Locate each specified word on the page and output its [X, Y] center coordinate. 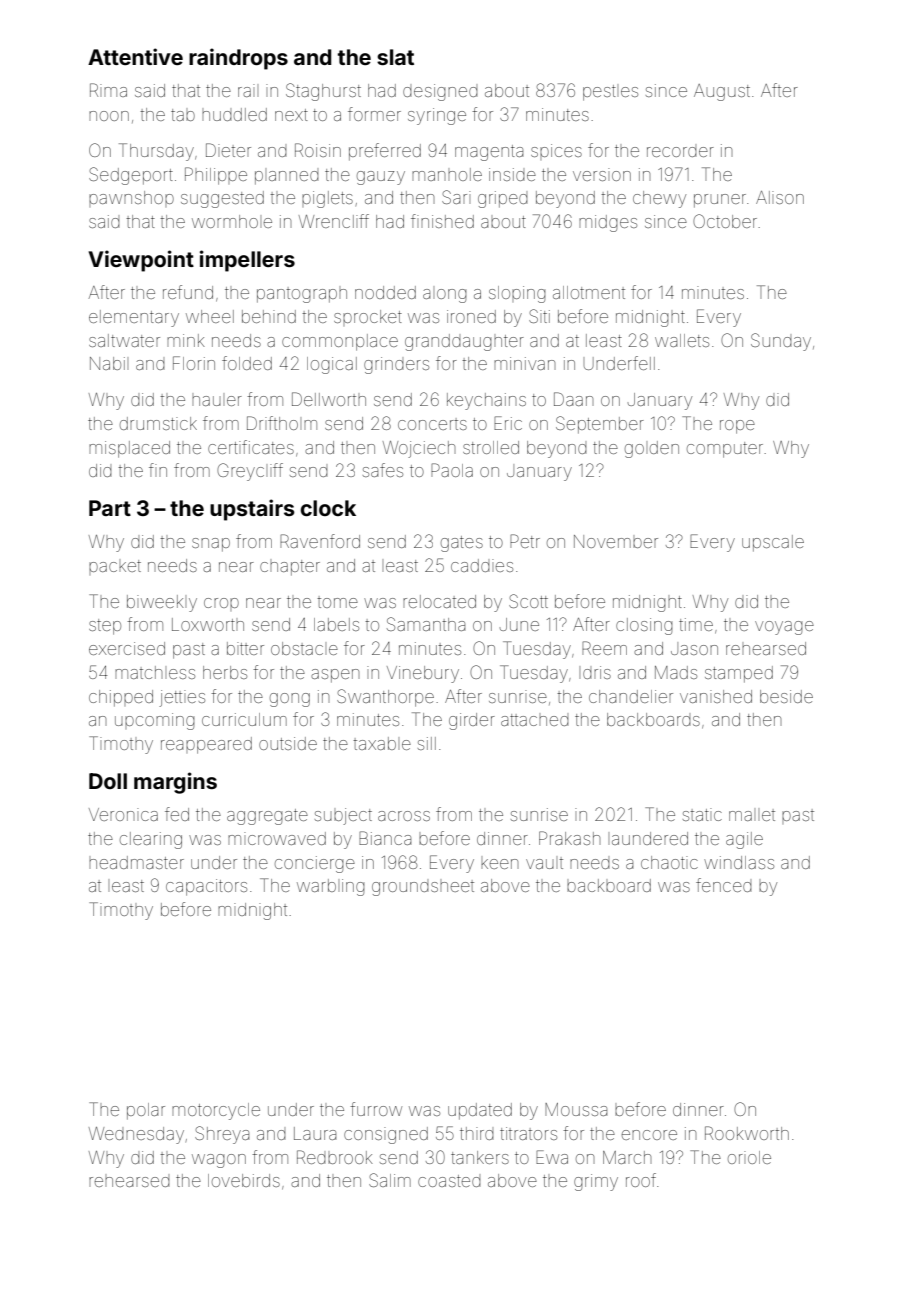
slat [395, 57]
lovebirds [244, 1180]
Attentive [135, 56]
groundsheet [423, 888]
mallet [752, 815]
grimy [596, 1182]
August [722, 92]
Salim [390, 1180]
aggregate [267, 817]
